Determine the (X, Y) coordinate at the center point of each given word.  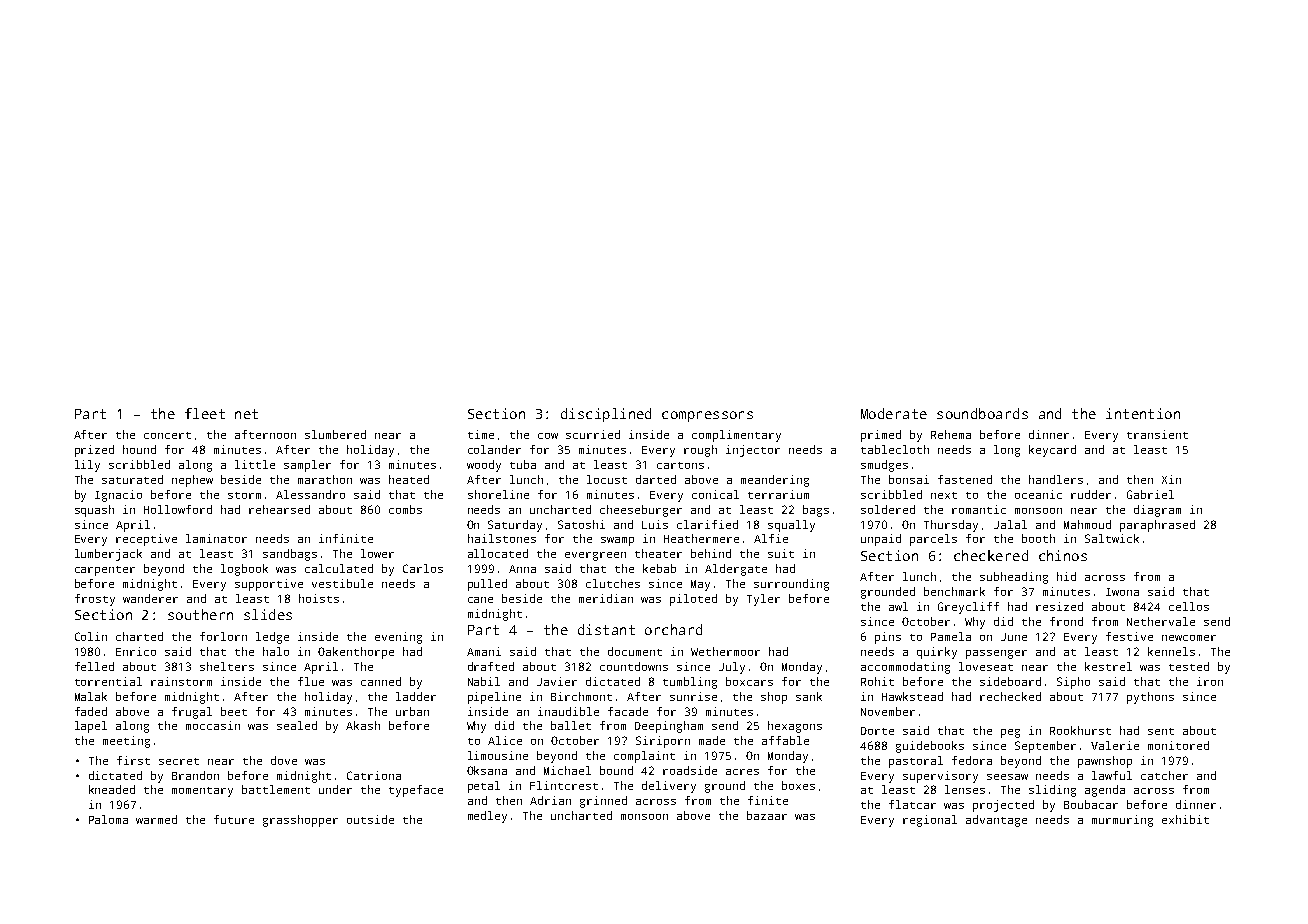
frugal (192, 713)
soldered (888, 509)
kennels (1171, 651)
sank (809, 696)
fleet (205, 413)
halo (276, 651)
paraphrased (1157, 526)
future (234, 819)
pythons (1150, 698)
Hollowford (178, 509)
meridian (606, 598)
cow (548, 436)
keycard (1052, 451)
